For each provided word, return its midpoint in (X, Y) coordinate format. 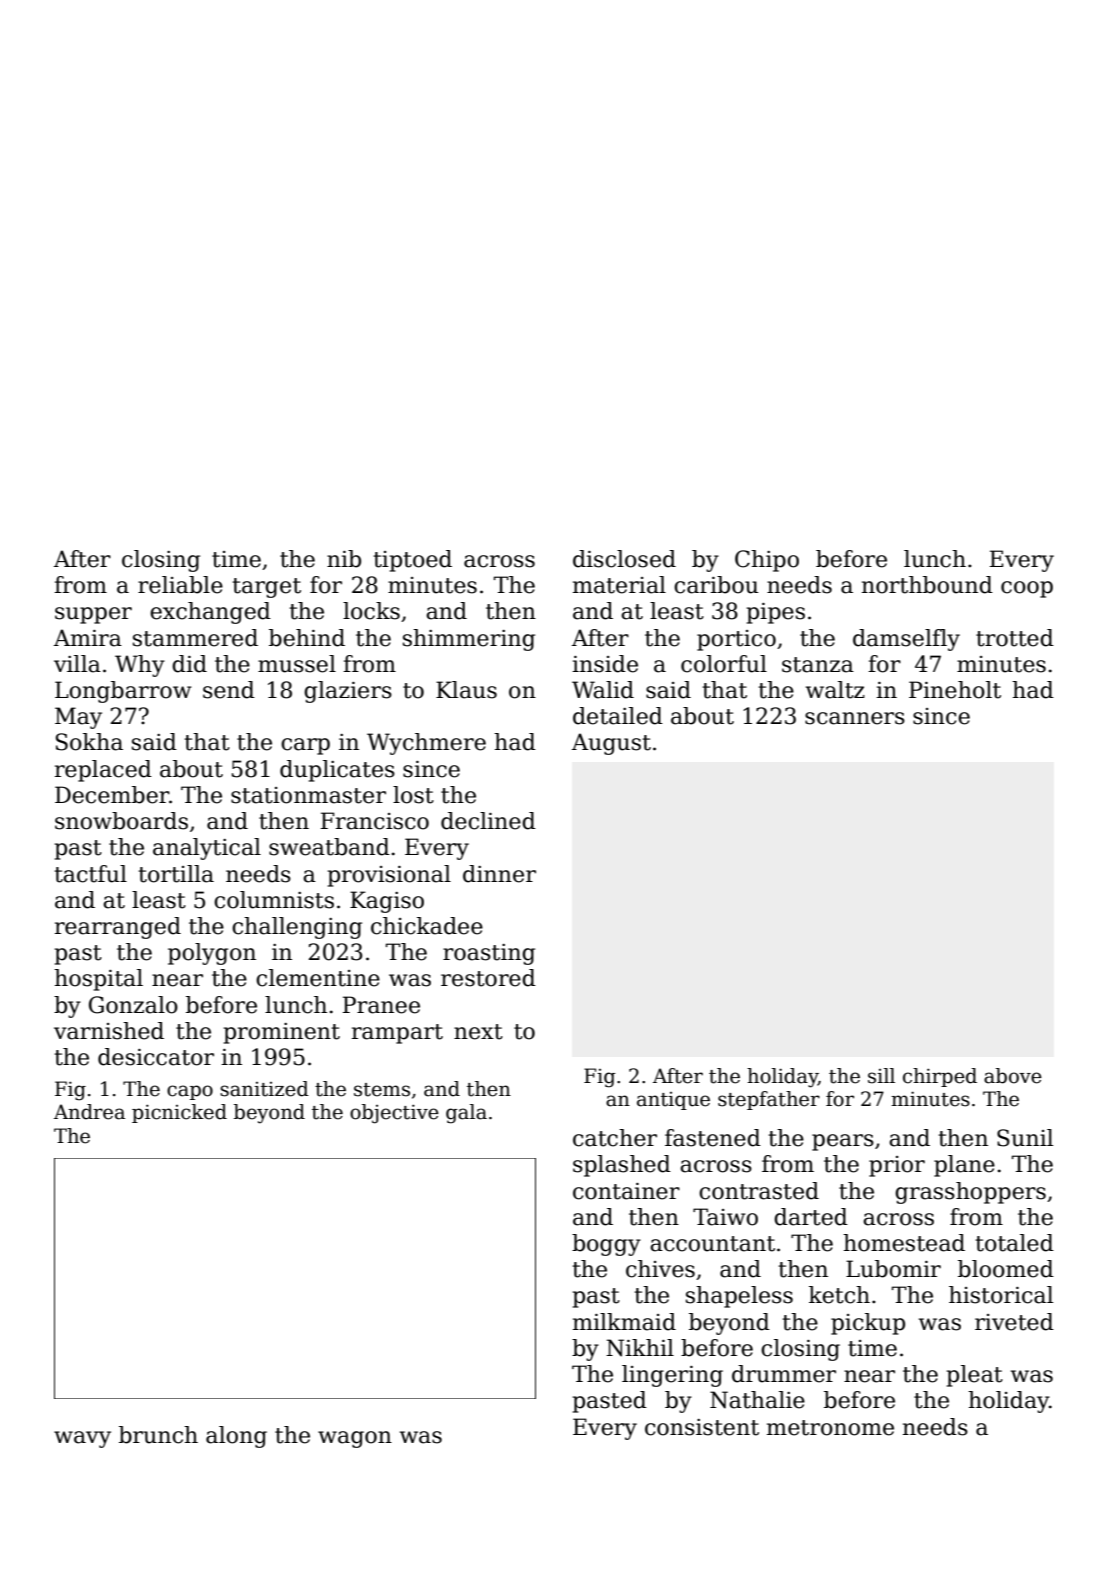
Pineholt (955, 690)
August (611, 744)
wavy (82, 1439)
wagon (355, 1439)
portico (736, 640)
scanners (855, 718)
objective (394, 1114)
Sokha (89, 742)
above (1013, 1076)
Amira (88, 638)
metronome (830, 1428)
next (478, 1032)
